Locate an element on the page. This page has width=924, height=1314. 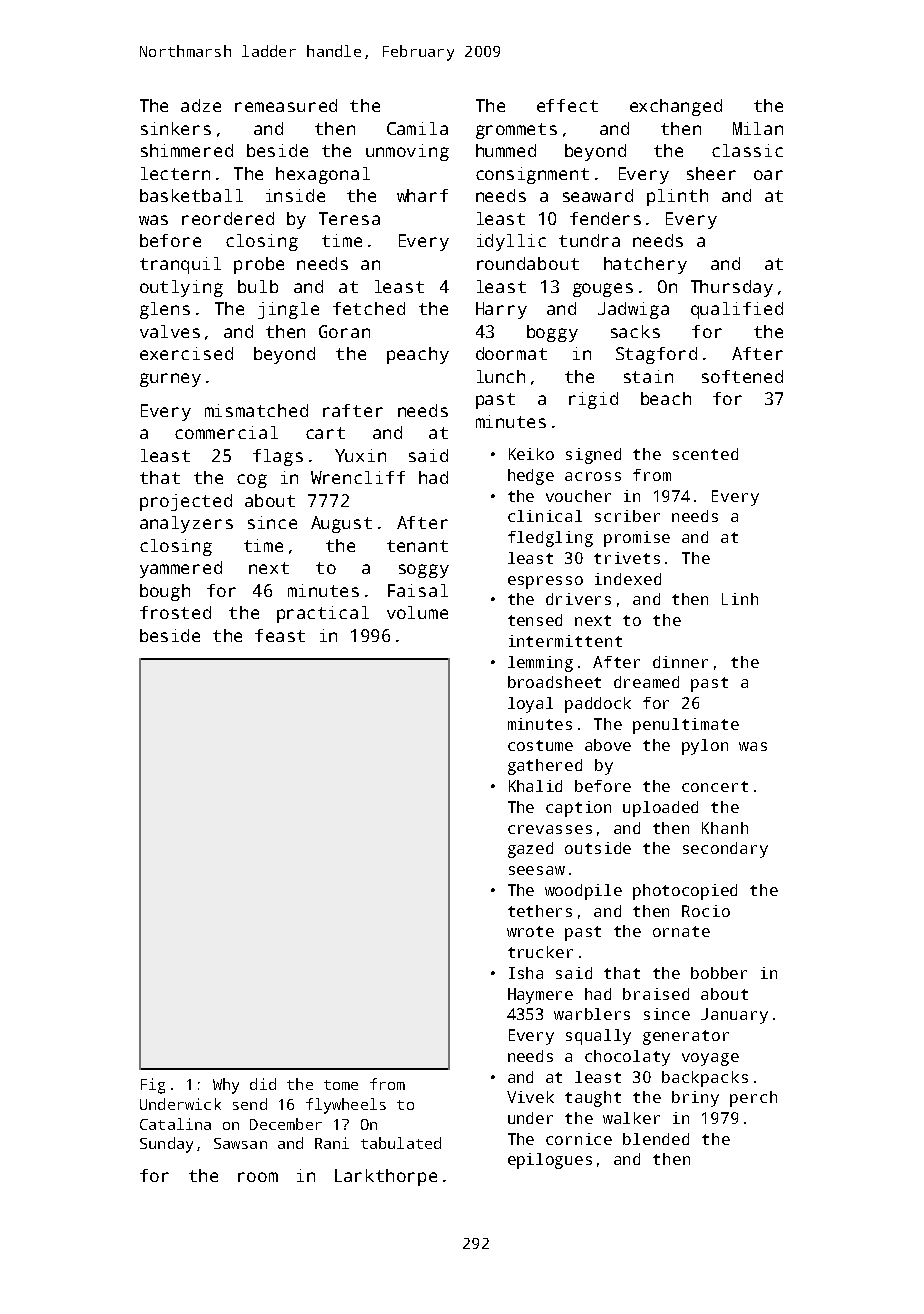
qualified is located at coordinates (737, 310).
